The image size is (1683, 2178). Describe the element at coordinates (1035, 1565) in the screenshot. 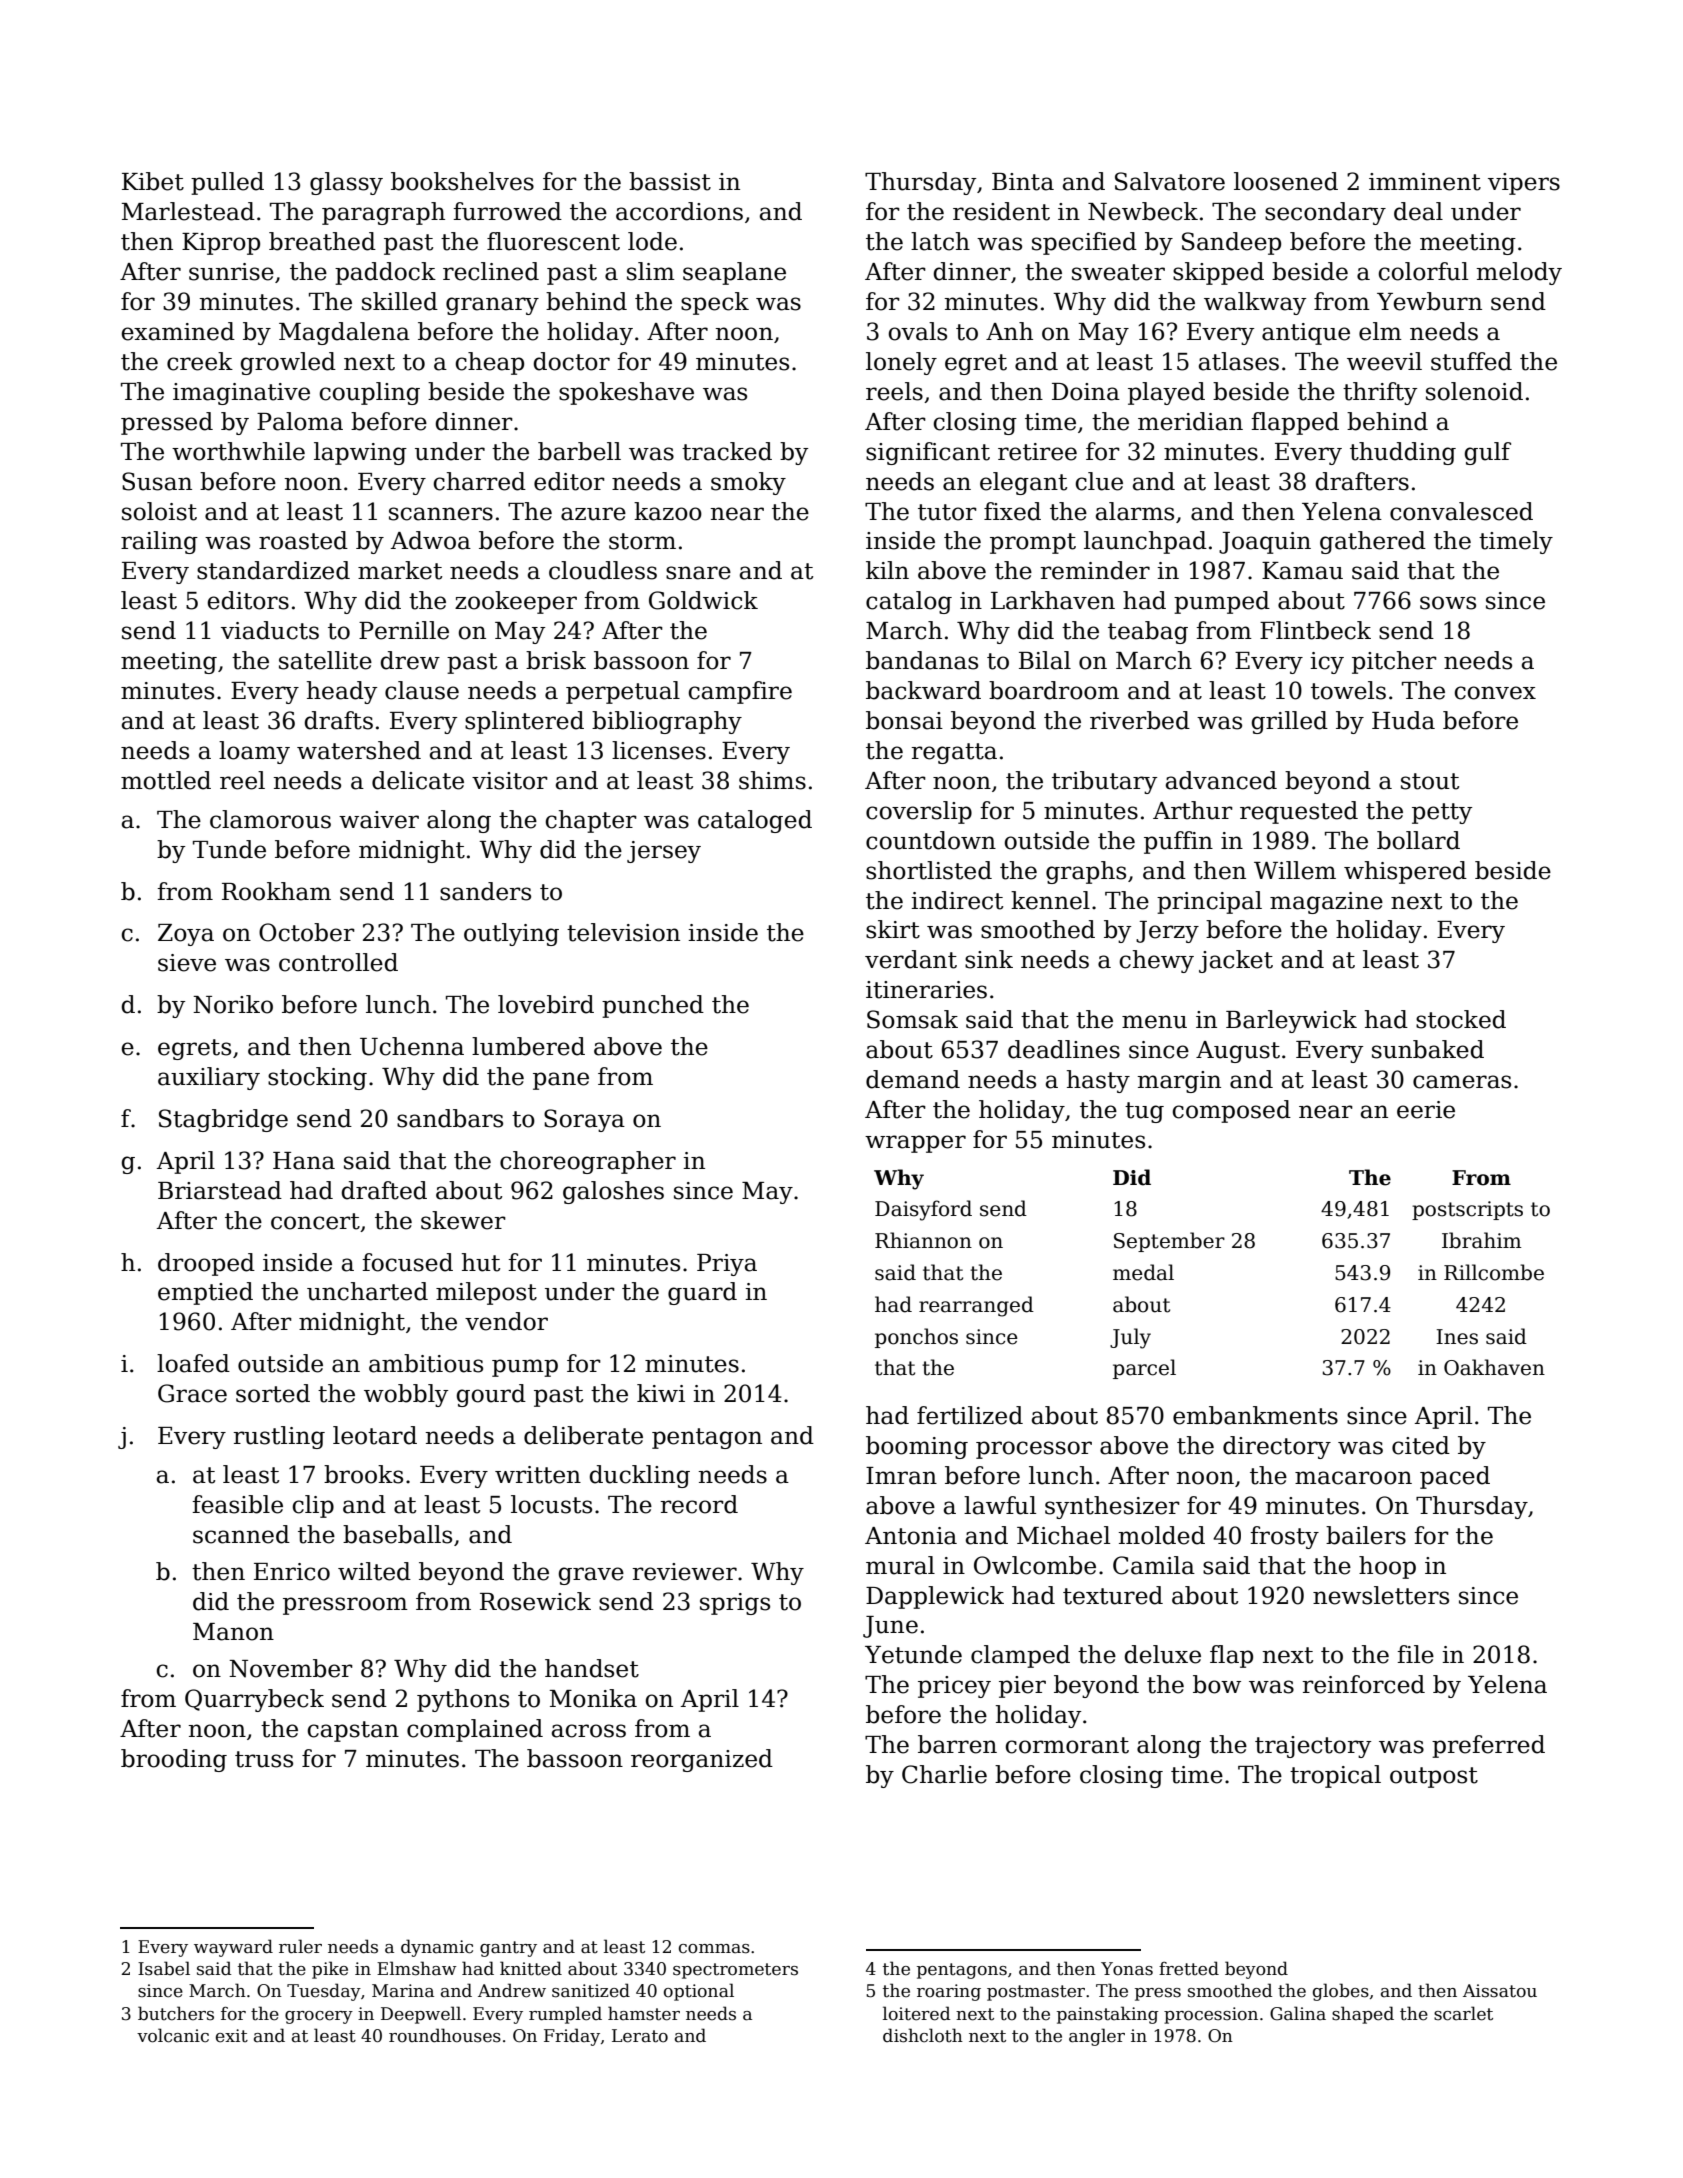

I see `Owlcombe` at that location.
